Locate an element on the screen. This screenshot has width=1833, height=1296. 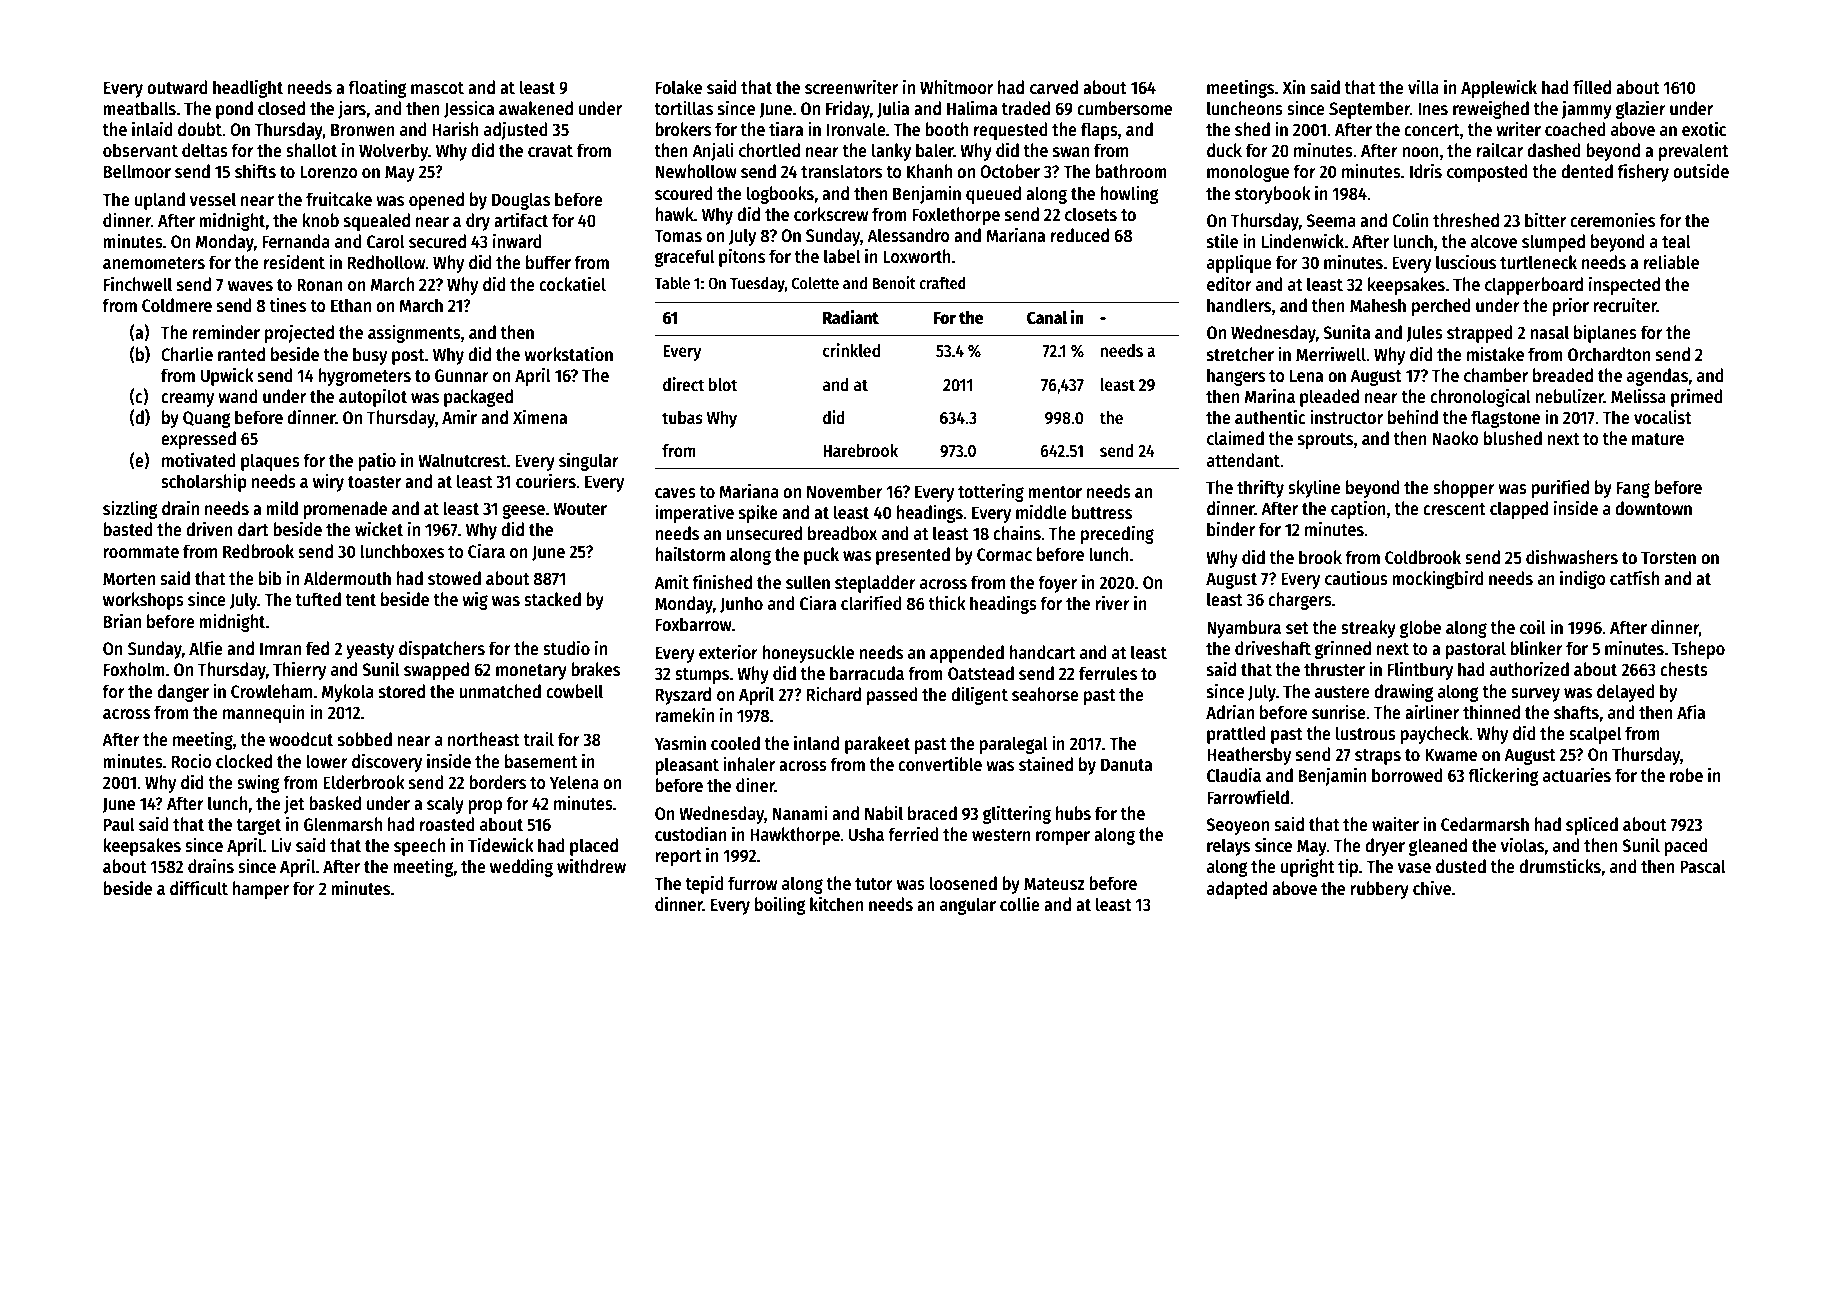
ceremonies is located at coordinates (1612, 220).
